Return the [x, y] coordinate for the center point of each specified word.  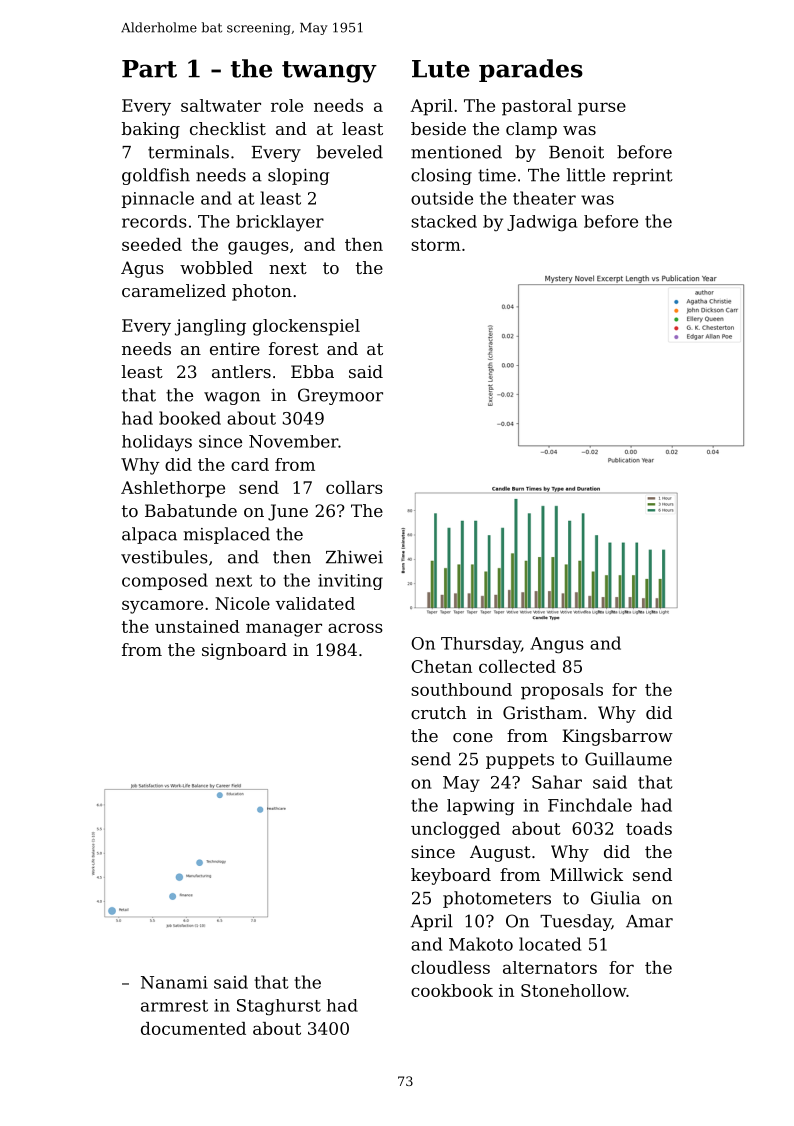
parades [531, 70]
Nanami [174, 982]
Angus [557, 645]
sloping [298, 176]
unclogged [455, 830]
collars [354, 487]
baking [151, 130]
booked [190, 418]
